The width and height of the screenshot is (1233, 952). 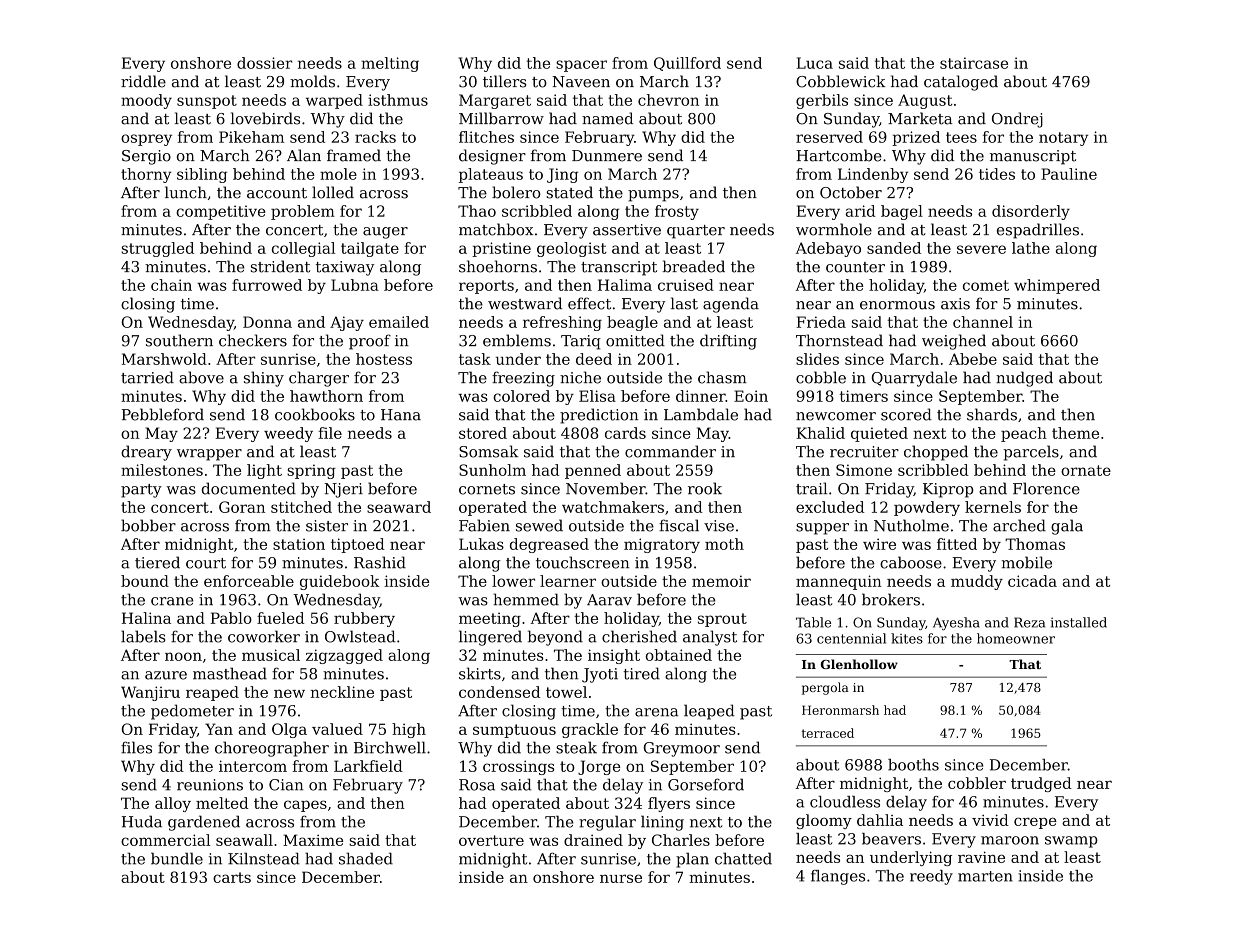 What do you see at coordinates (360, 636) in the screenshot?
I see `Owlstead` at bounding box center [360, 636].
